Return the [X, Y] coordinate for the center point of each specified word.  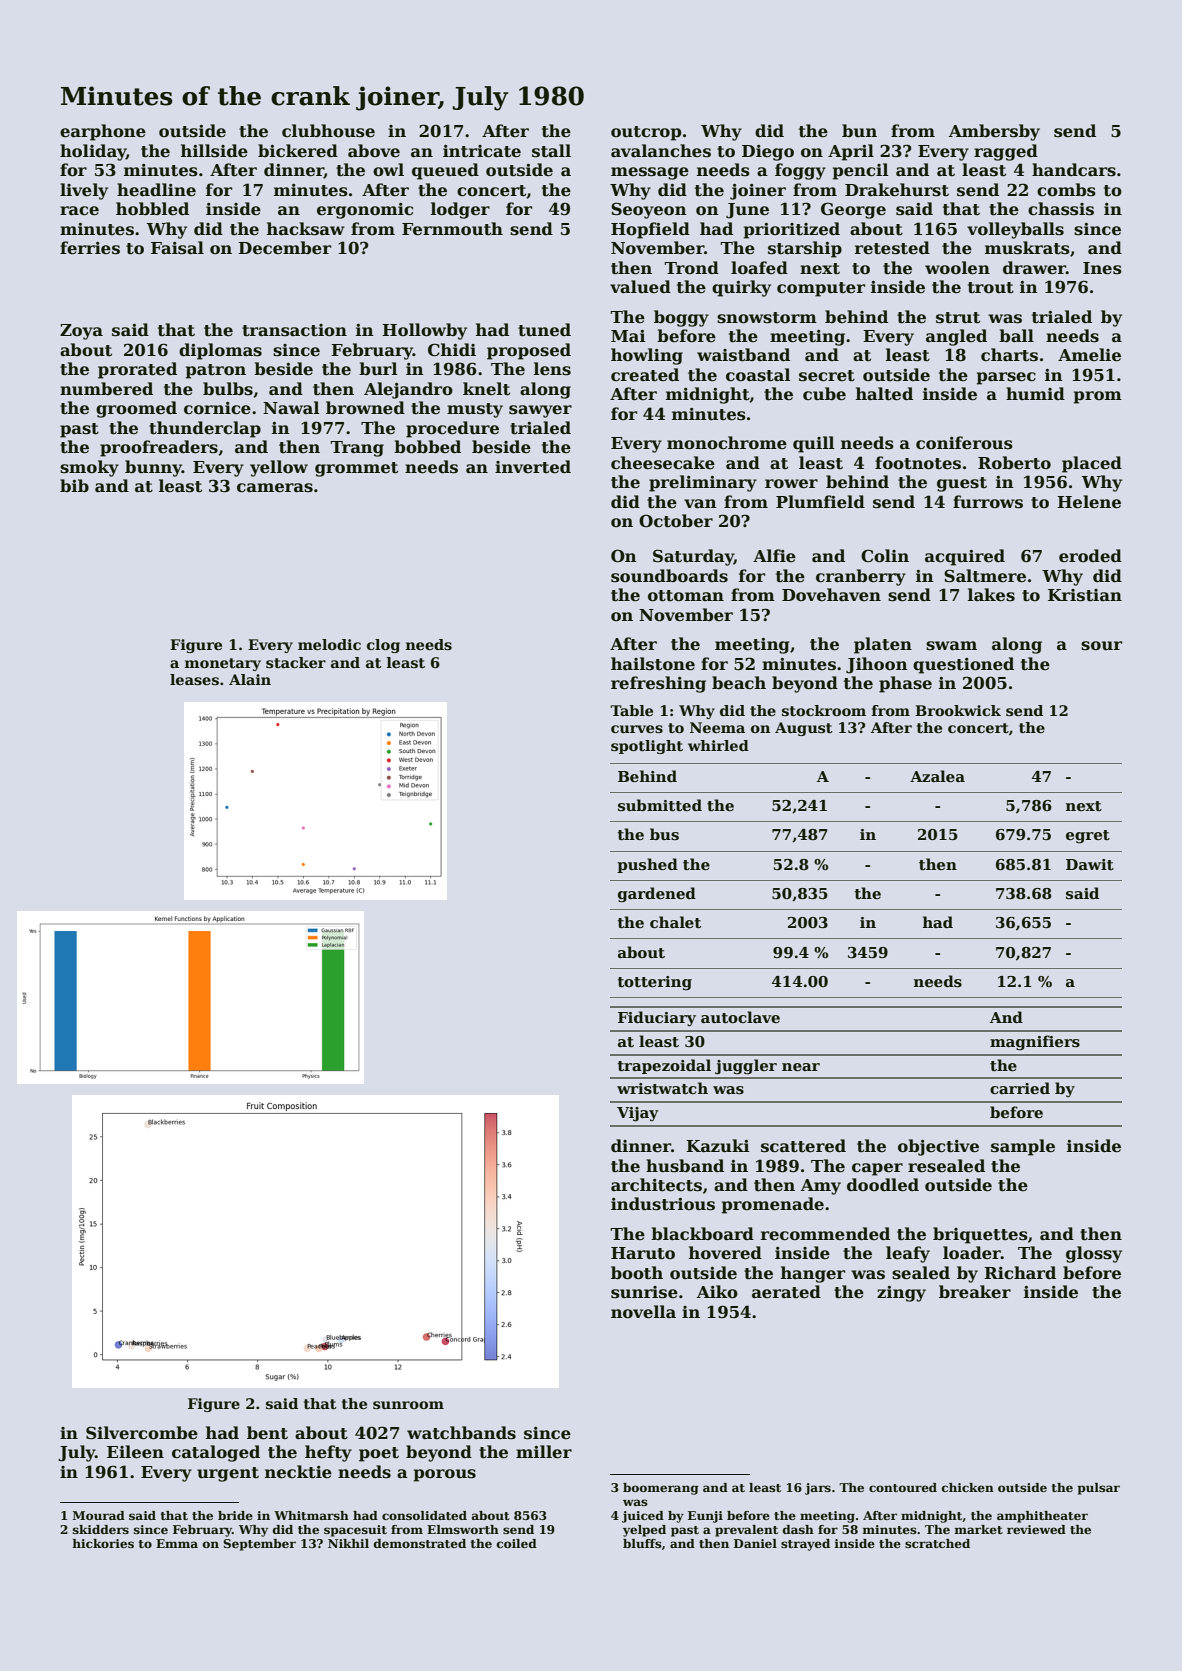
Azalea [937, 776]
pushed [647, 865]
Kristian [1085, 595]
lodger [460, 210]
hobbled [152, 209]
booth [637, 1273]
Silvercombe [142, 1433]
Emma [177, 1543]
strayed [805, 1545]
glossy [1094, 1254]
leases [194, 679]
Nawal [291, 408]
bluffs [642, 1543]
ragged [1006, 152]
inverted [533, 467]
